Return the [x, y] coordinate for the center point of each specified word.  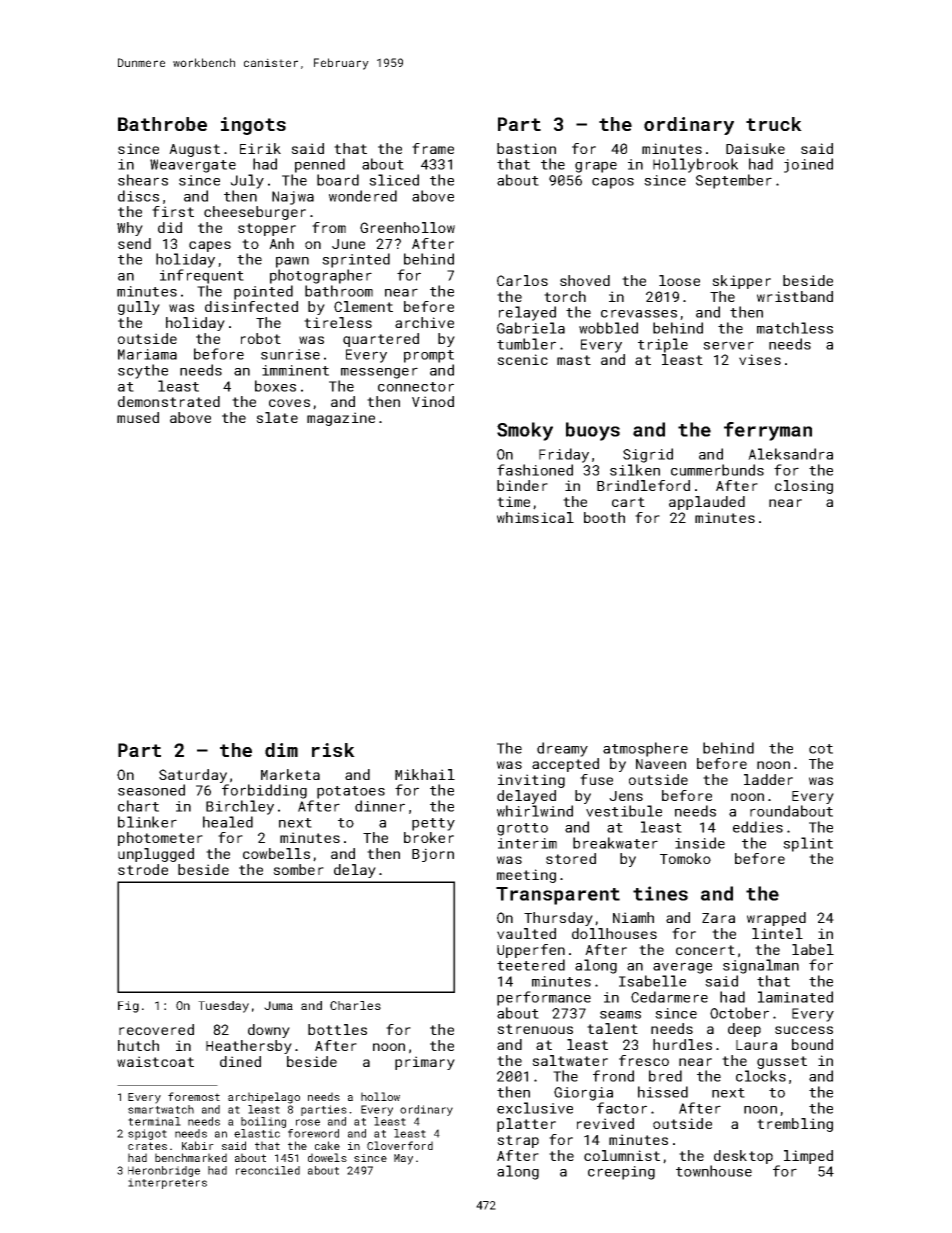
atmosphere [645, 749]
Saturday [193, 776]
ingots [253, 126]
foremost [194, 1096]
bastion [526, 148]
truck [774, 124]
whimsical [535, 517]
